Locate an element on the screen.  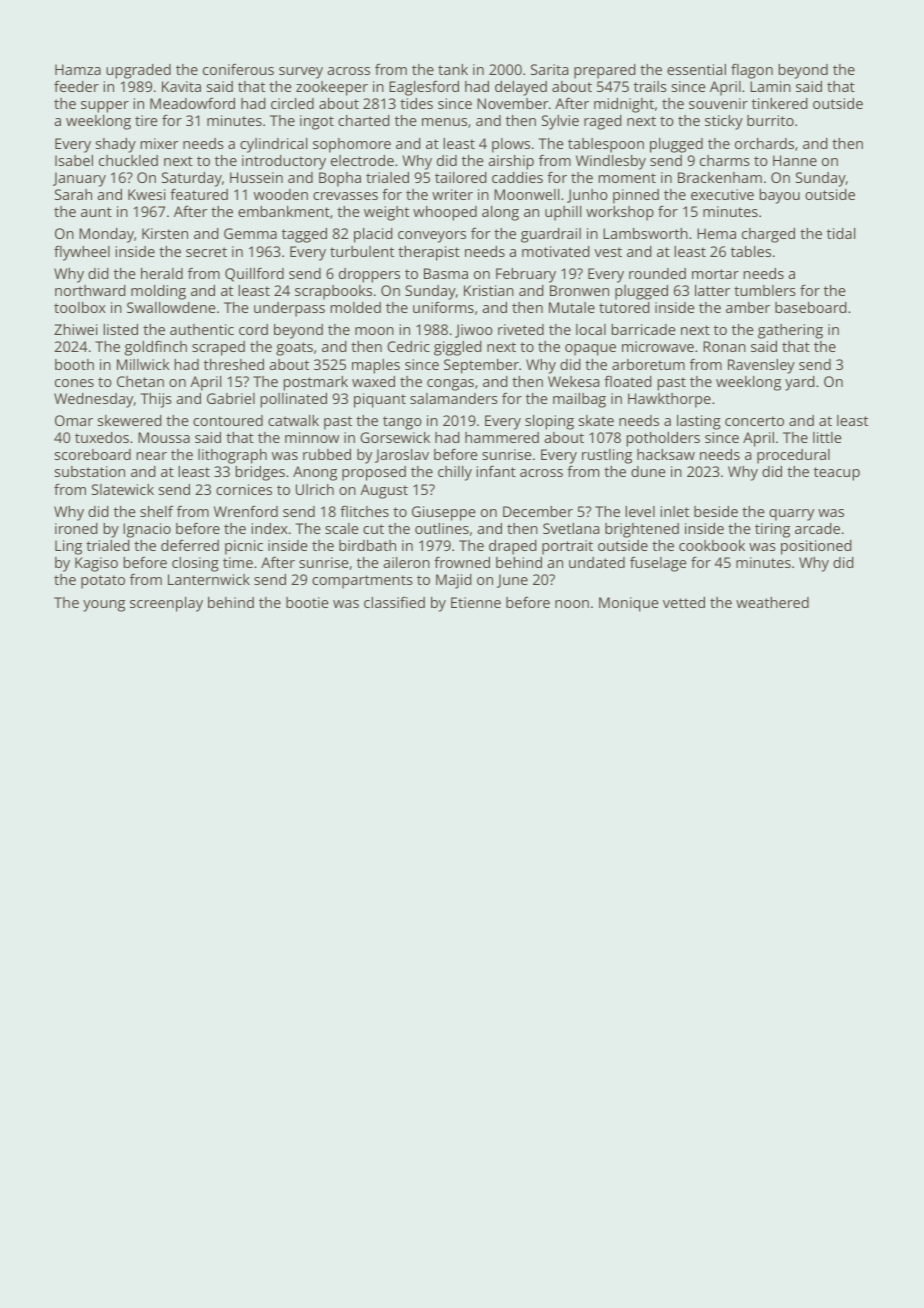
wooden is located at coordinates (281, 194).
